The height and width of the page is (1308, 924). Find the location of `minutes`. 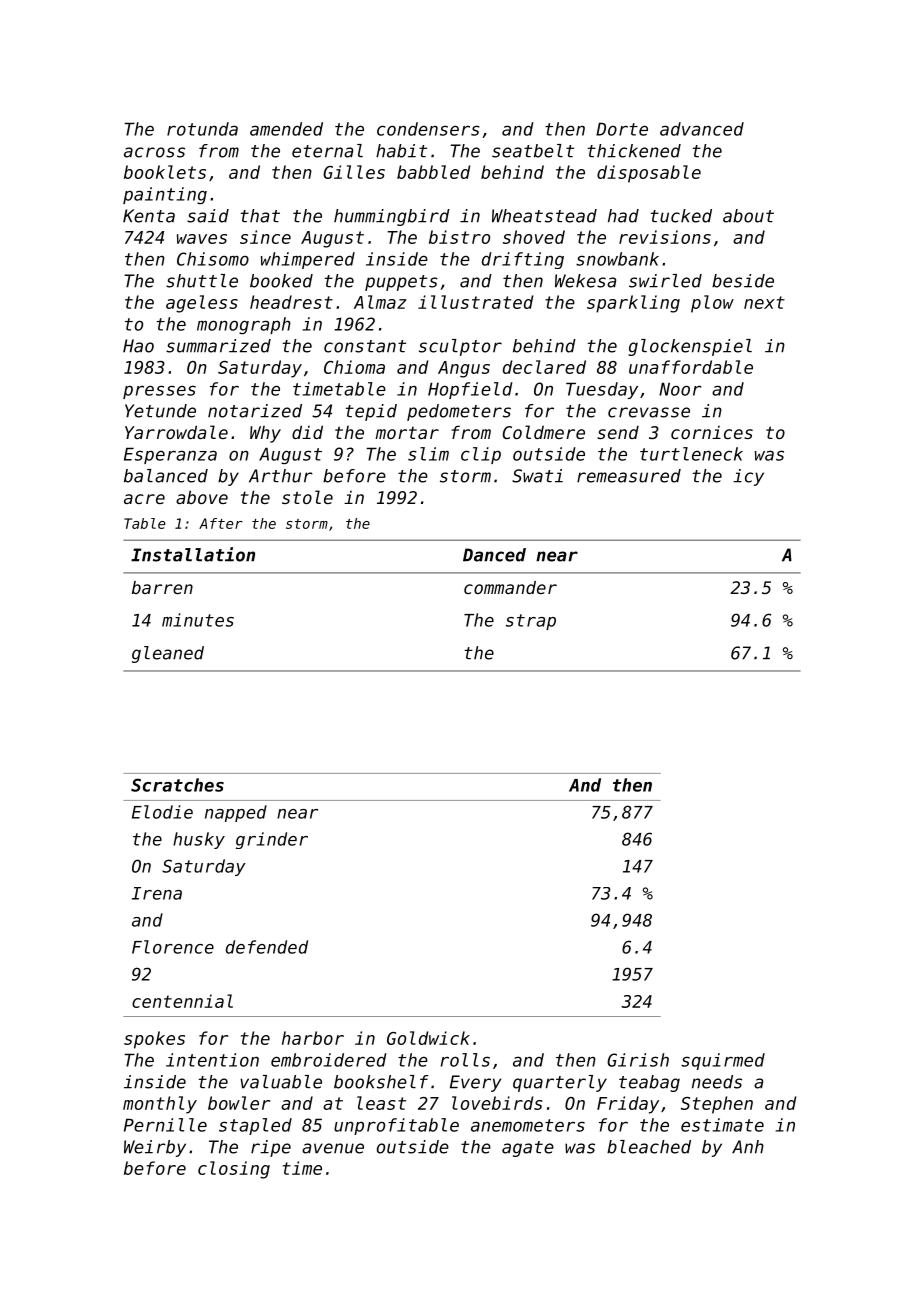

minutes is located at coordinates (198, 620).
